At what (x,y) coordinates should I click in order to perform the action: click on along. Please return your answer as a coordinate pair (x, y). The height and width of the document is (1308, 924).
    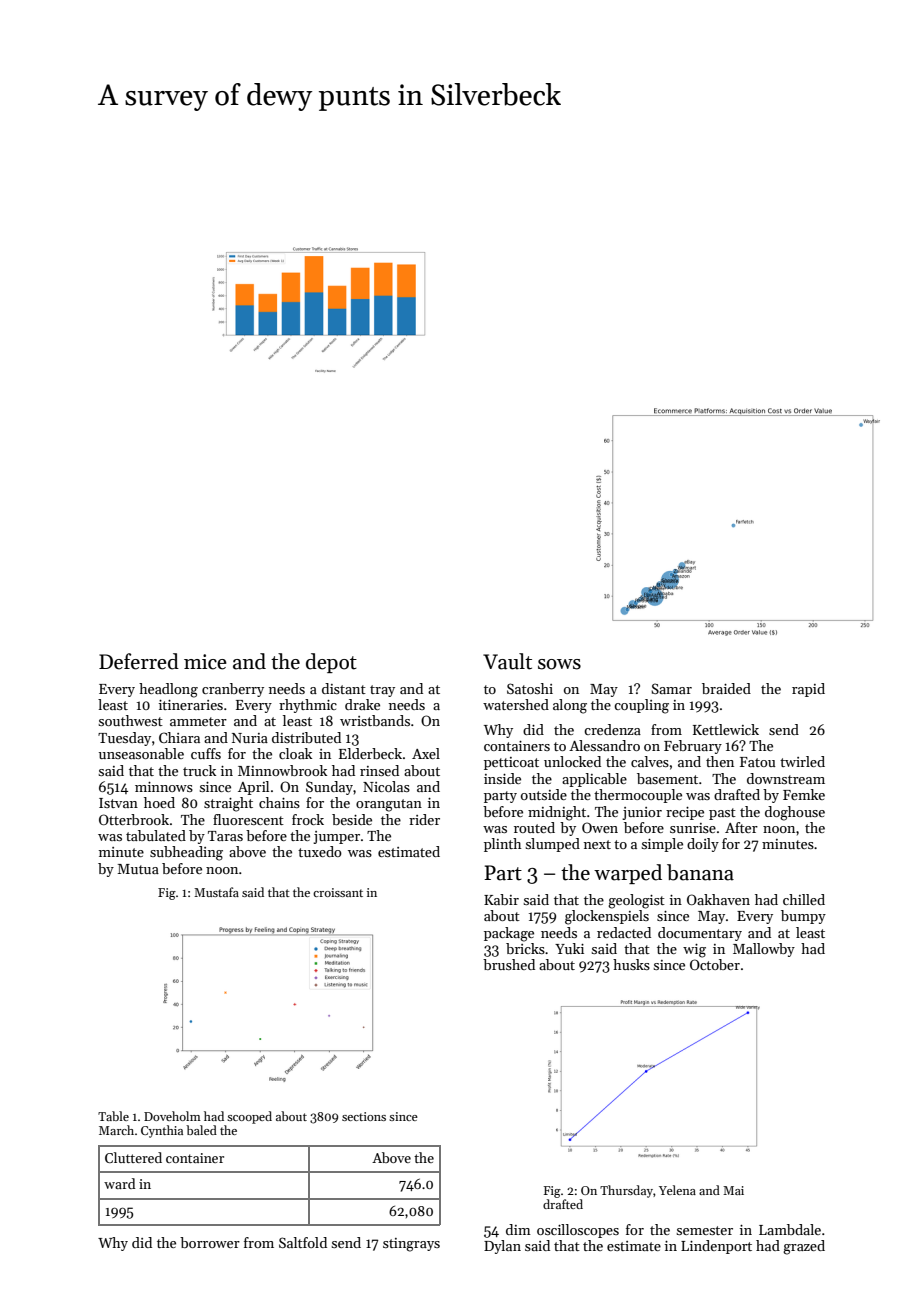
    Looking at the image, I should click on (570, 706).
